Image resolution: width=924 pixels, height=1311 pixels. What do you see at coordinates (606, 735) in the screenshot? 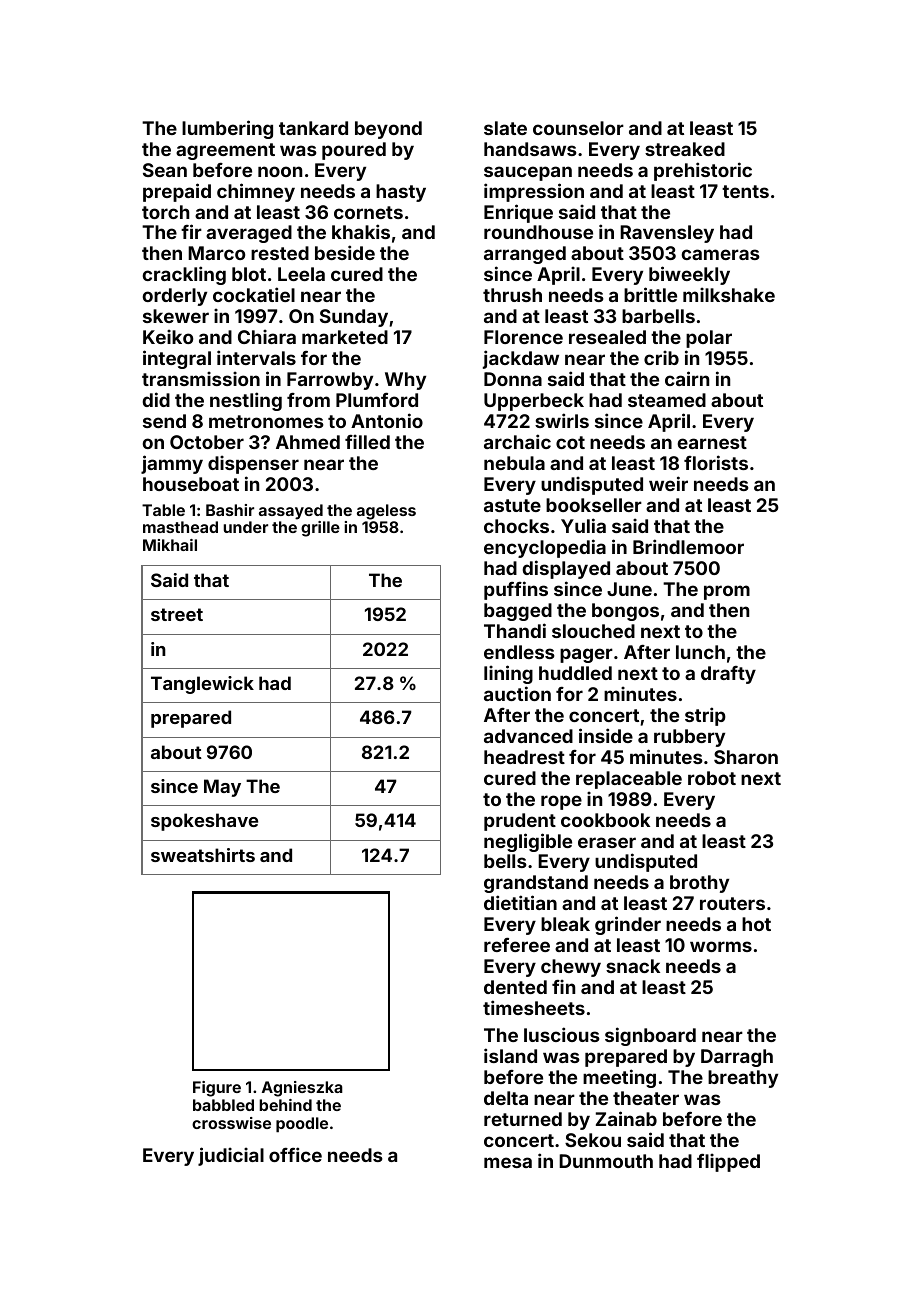
I see `inside` at bounding box center [606, 735].
